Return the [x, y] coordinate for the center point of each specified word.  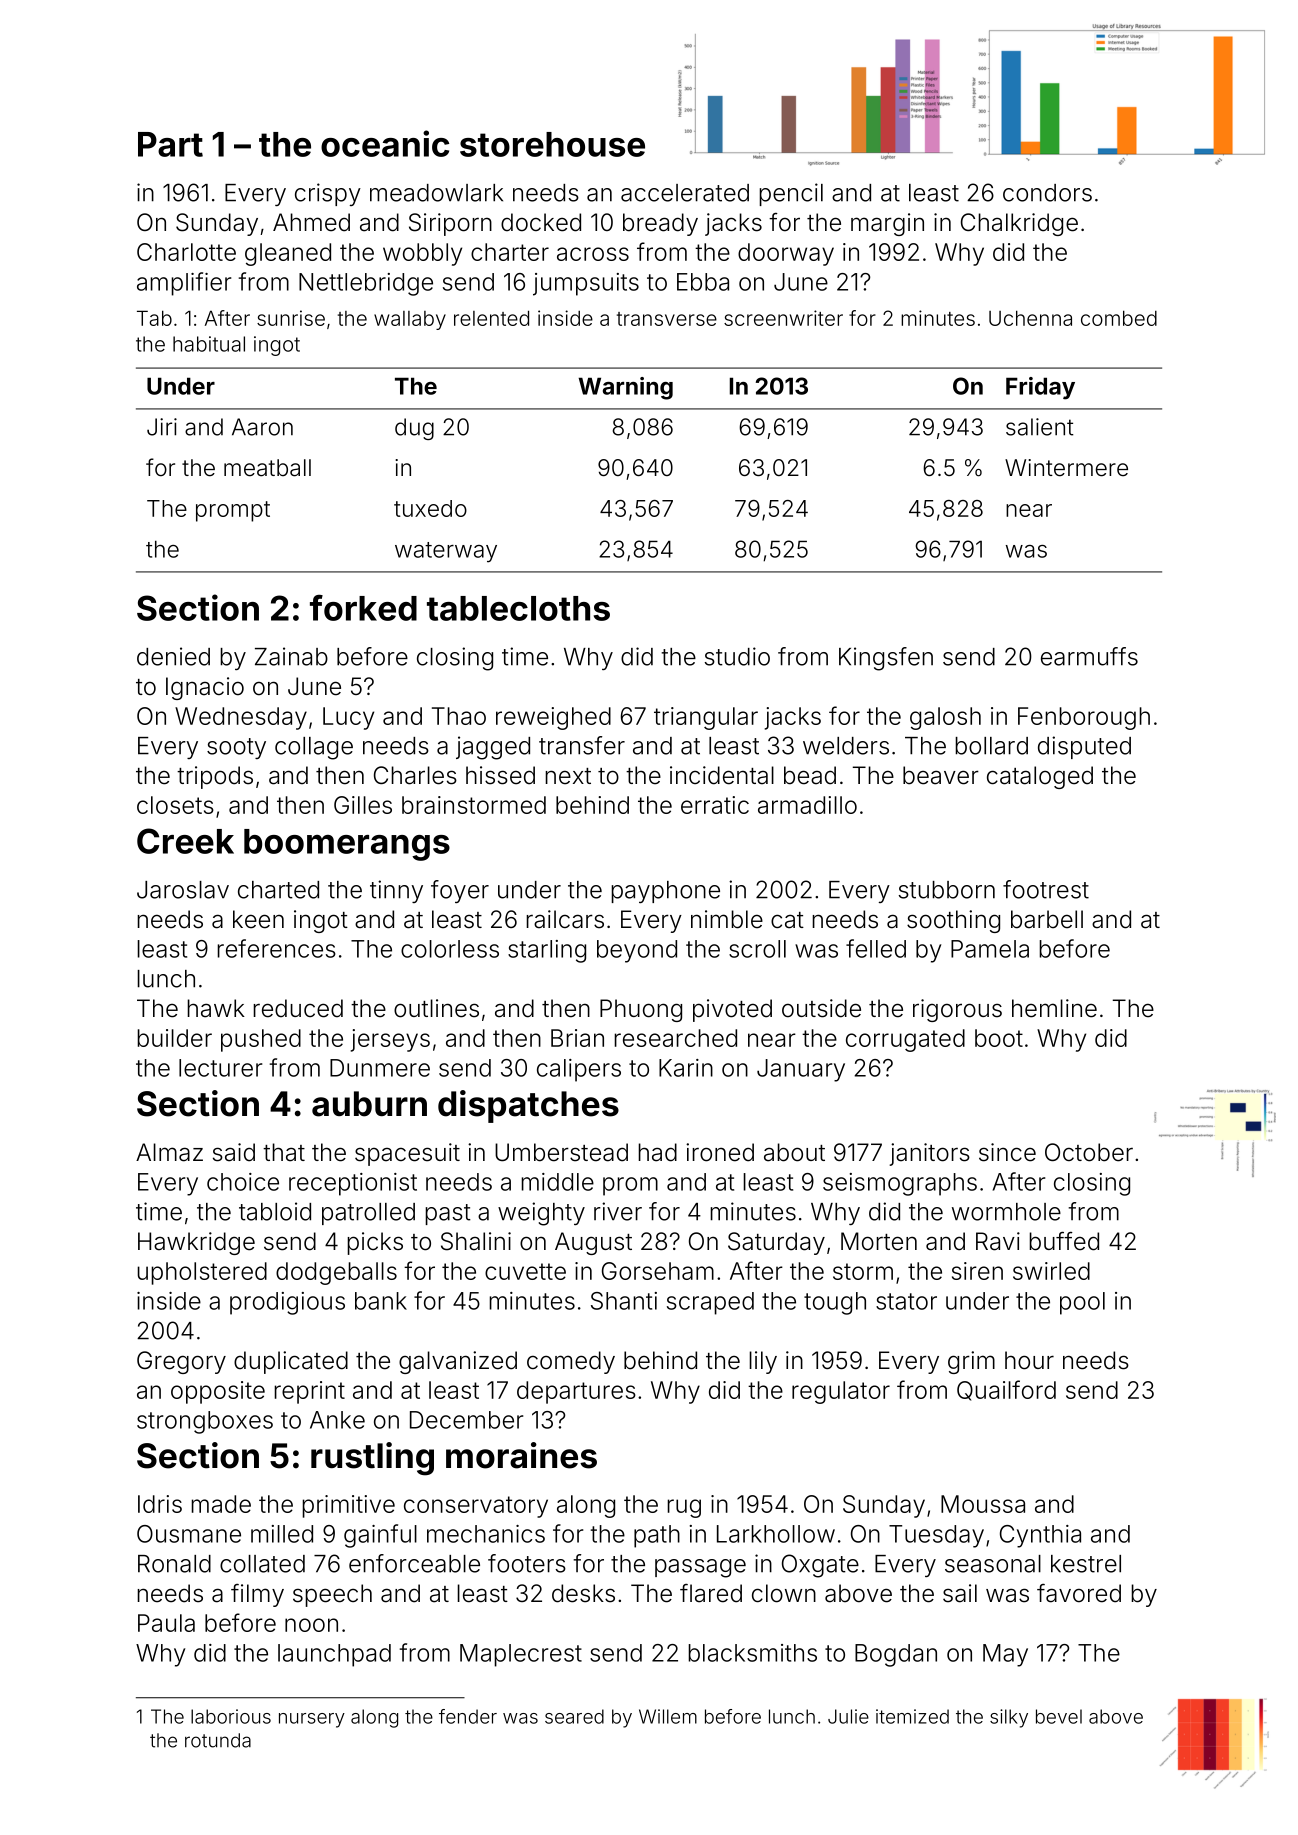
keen [258, 919]
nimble [727, 919]
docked [541, 222]
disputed [1084, 747]
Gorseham [658, 1271]
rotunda [218, 1740]
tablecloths [518, 608]
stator [906, 1301]
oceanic [385, 143]
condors [1047, 193]
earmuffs [1089, 656]
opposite [218, 1392]
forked [363, 608]
